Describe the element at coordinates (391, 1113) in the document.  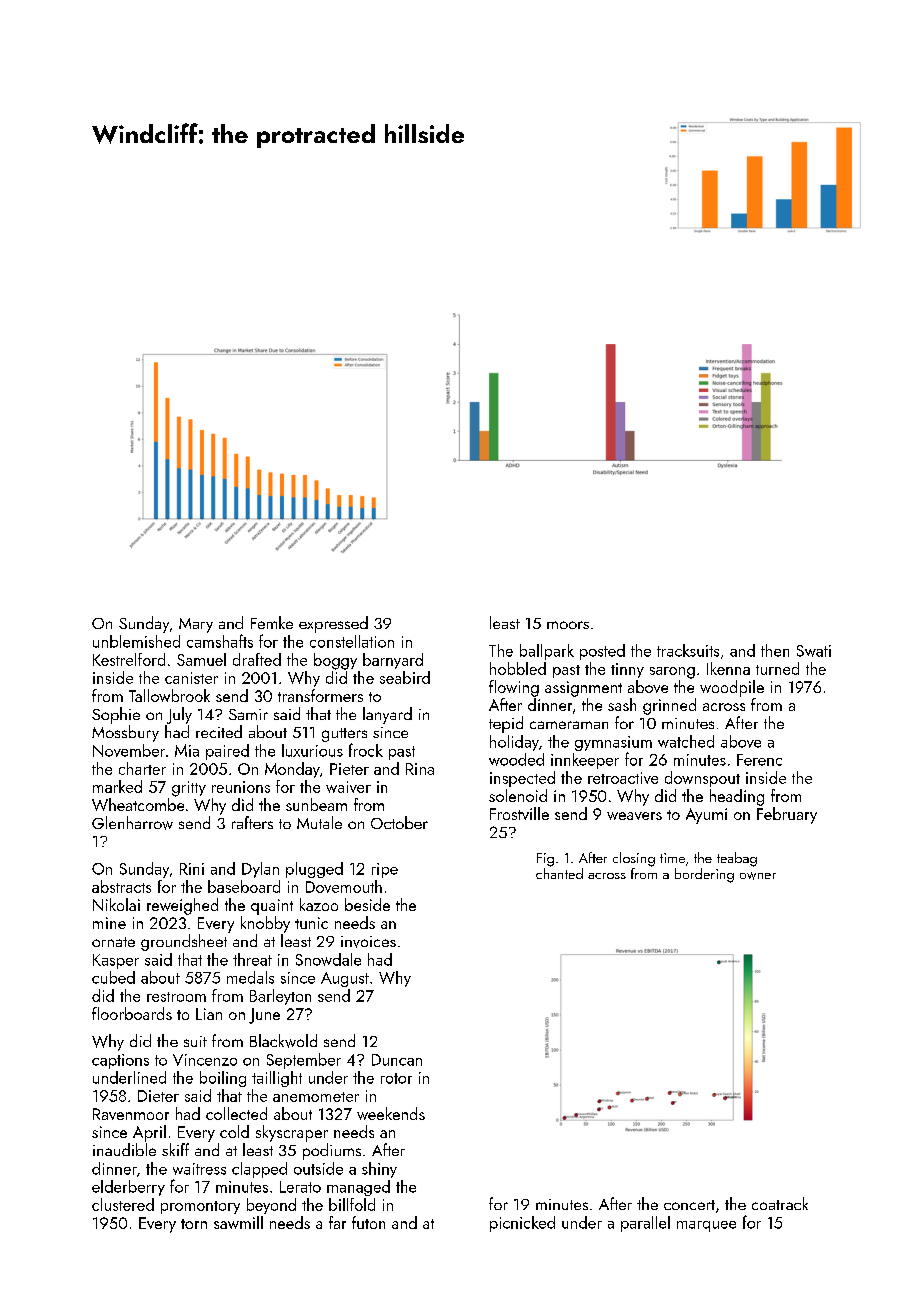
I see `weekends` at that location.
